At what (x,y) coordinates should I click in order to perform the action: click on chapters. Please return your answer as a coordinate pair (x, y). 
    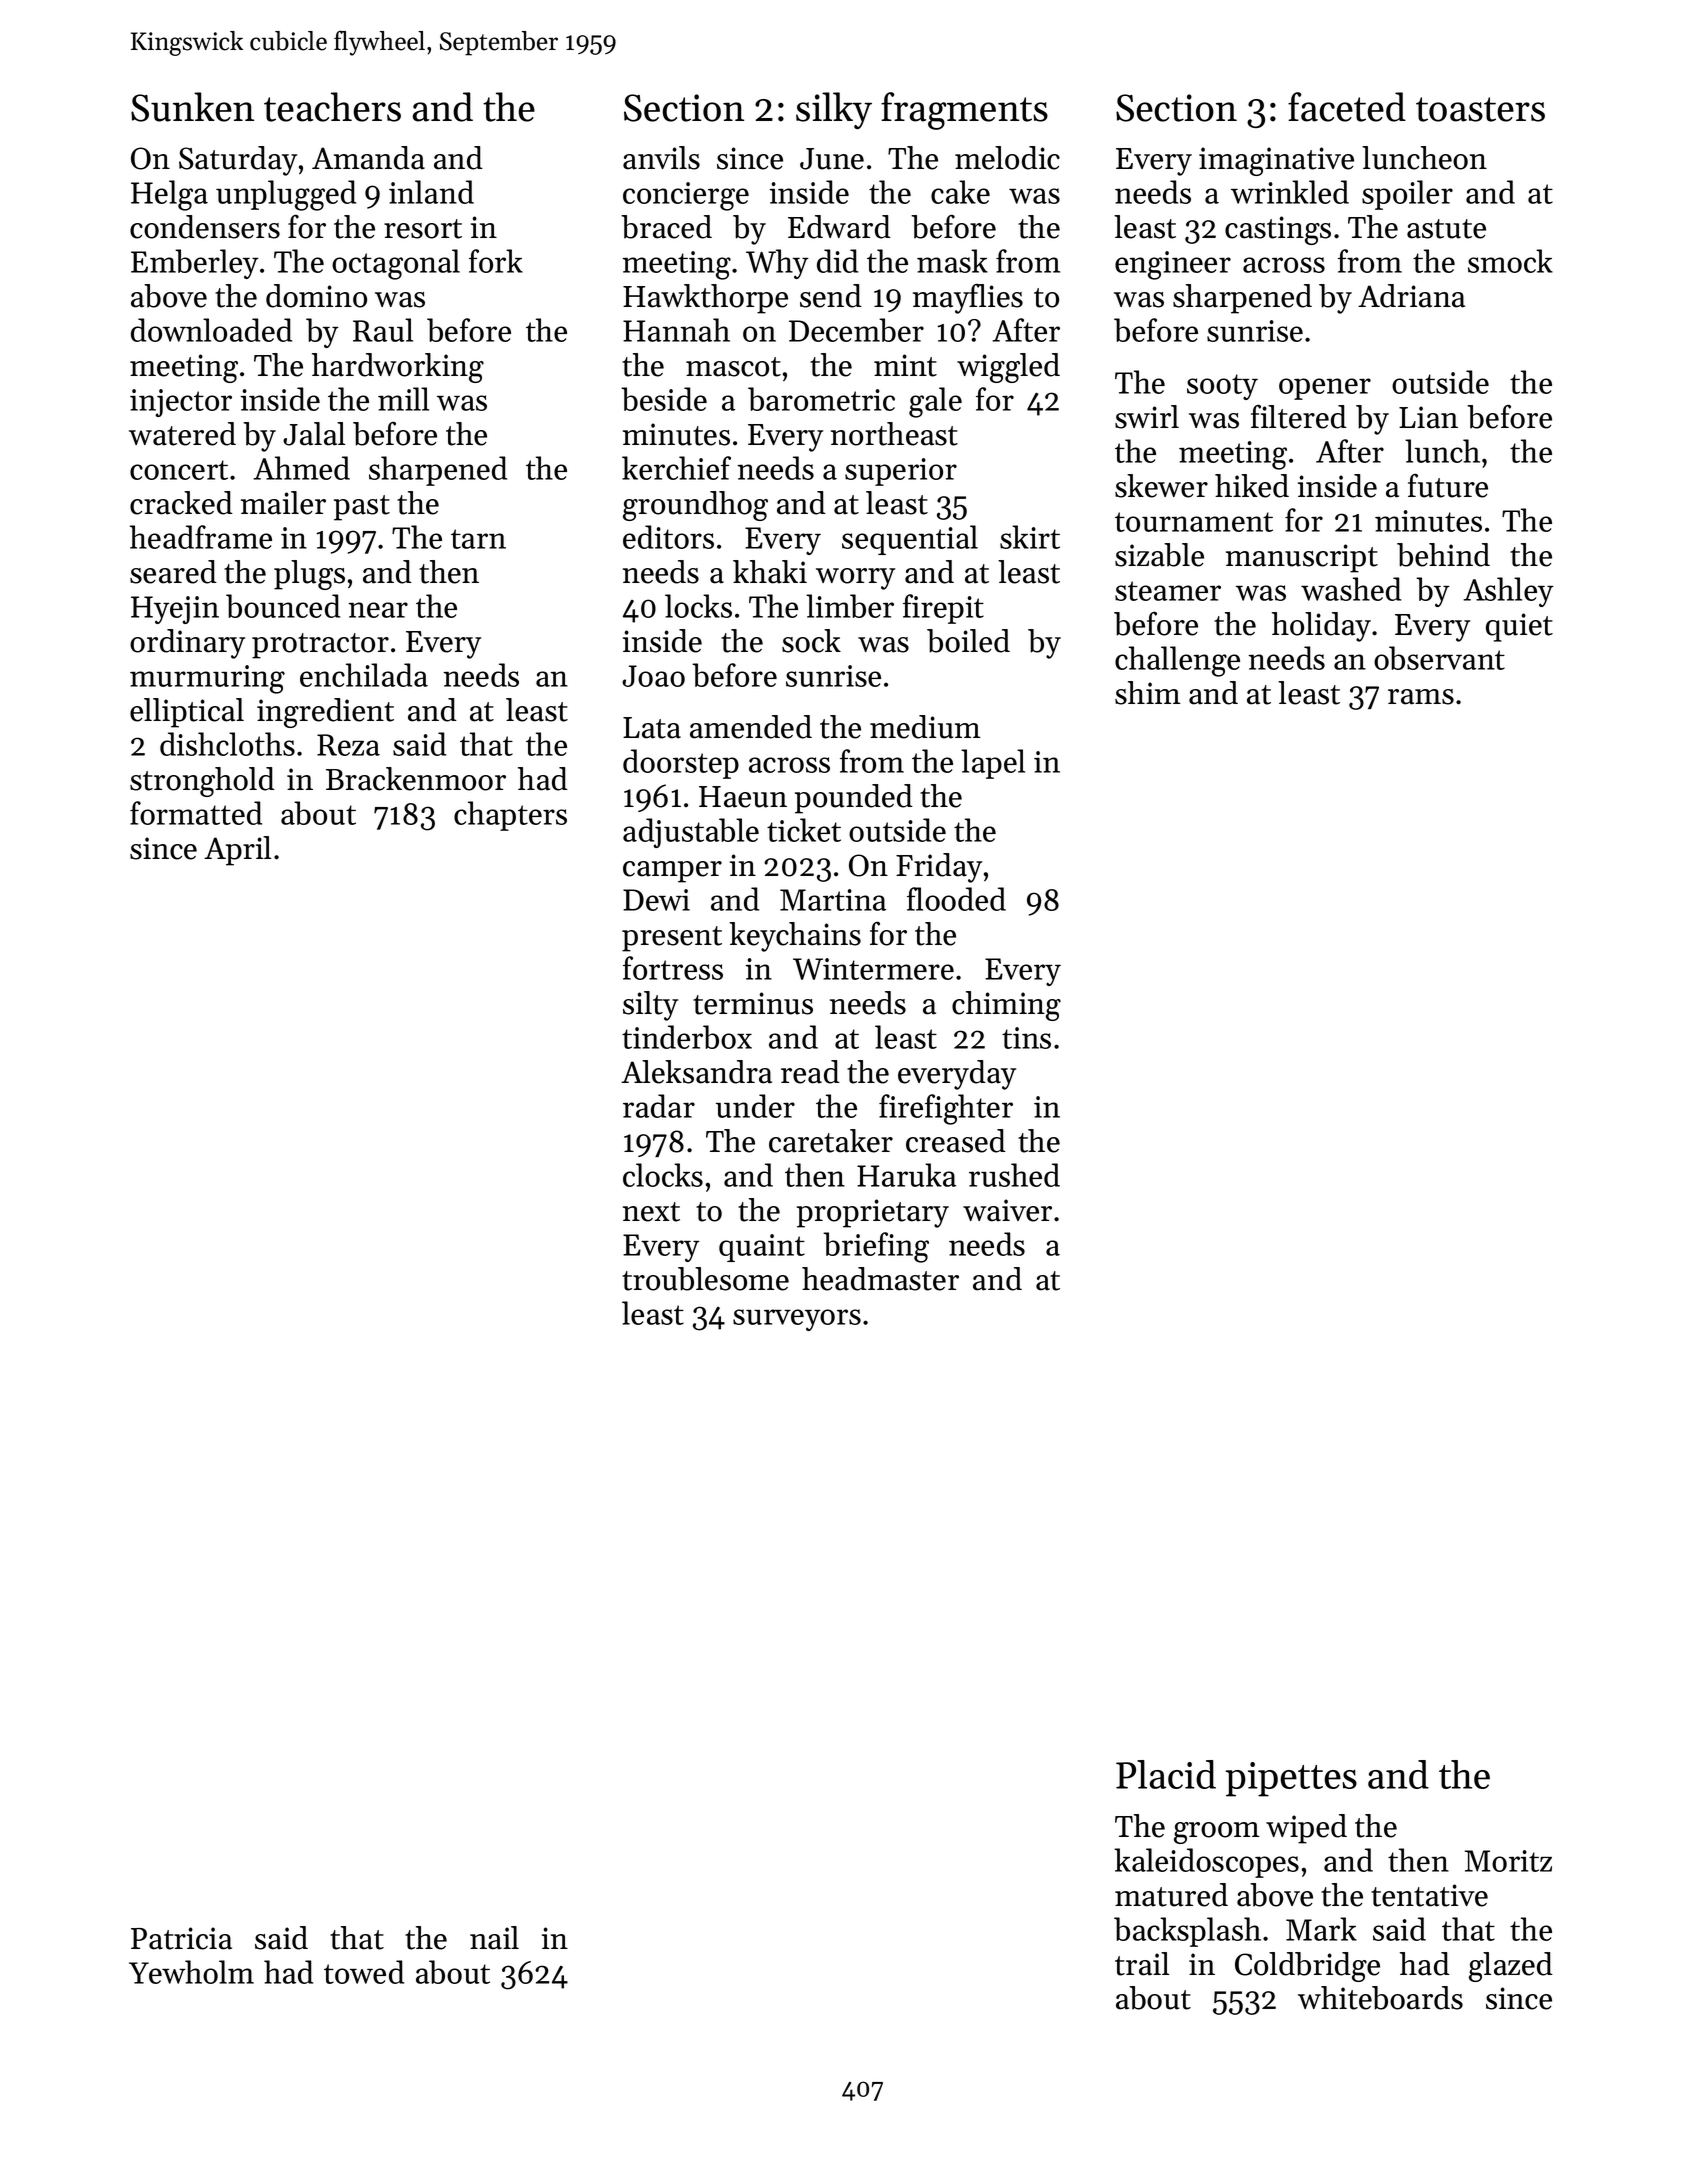
    Looking at the image, I should click on (510, 816).
